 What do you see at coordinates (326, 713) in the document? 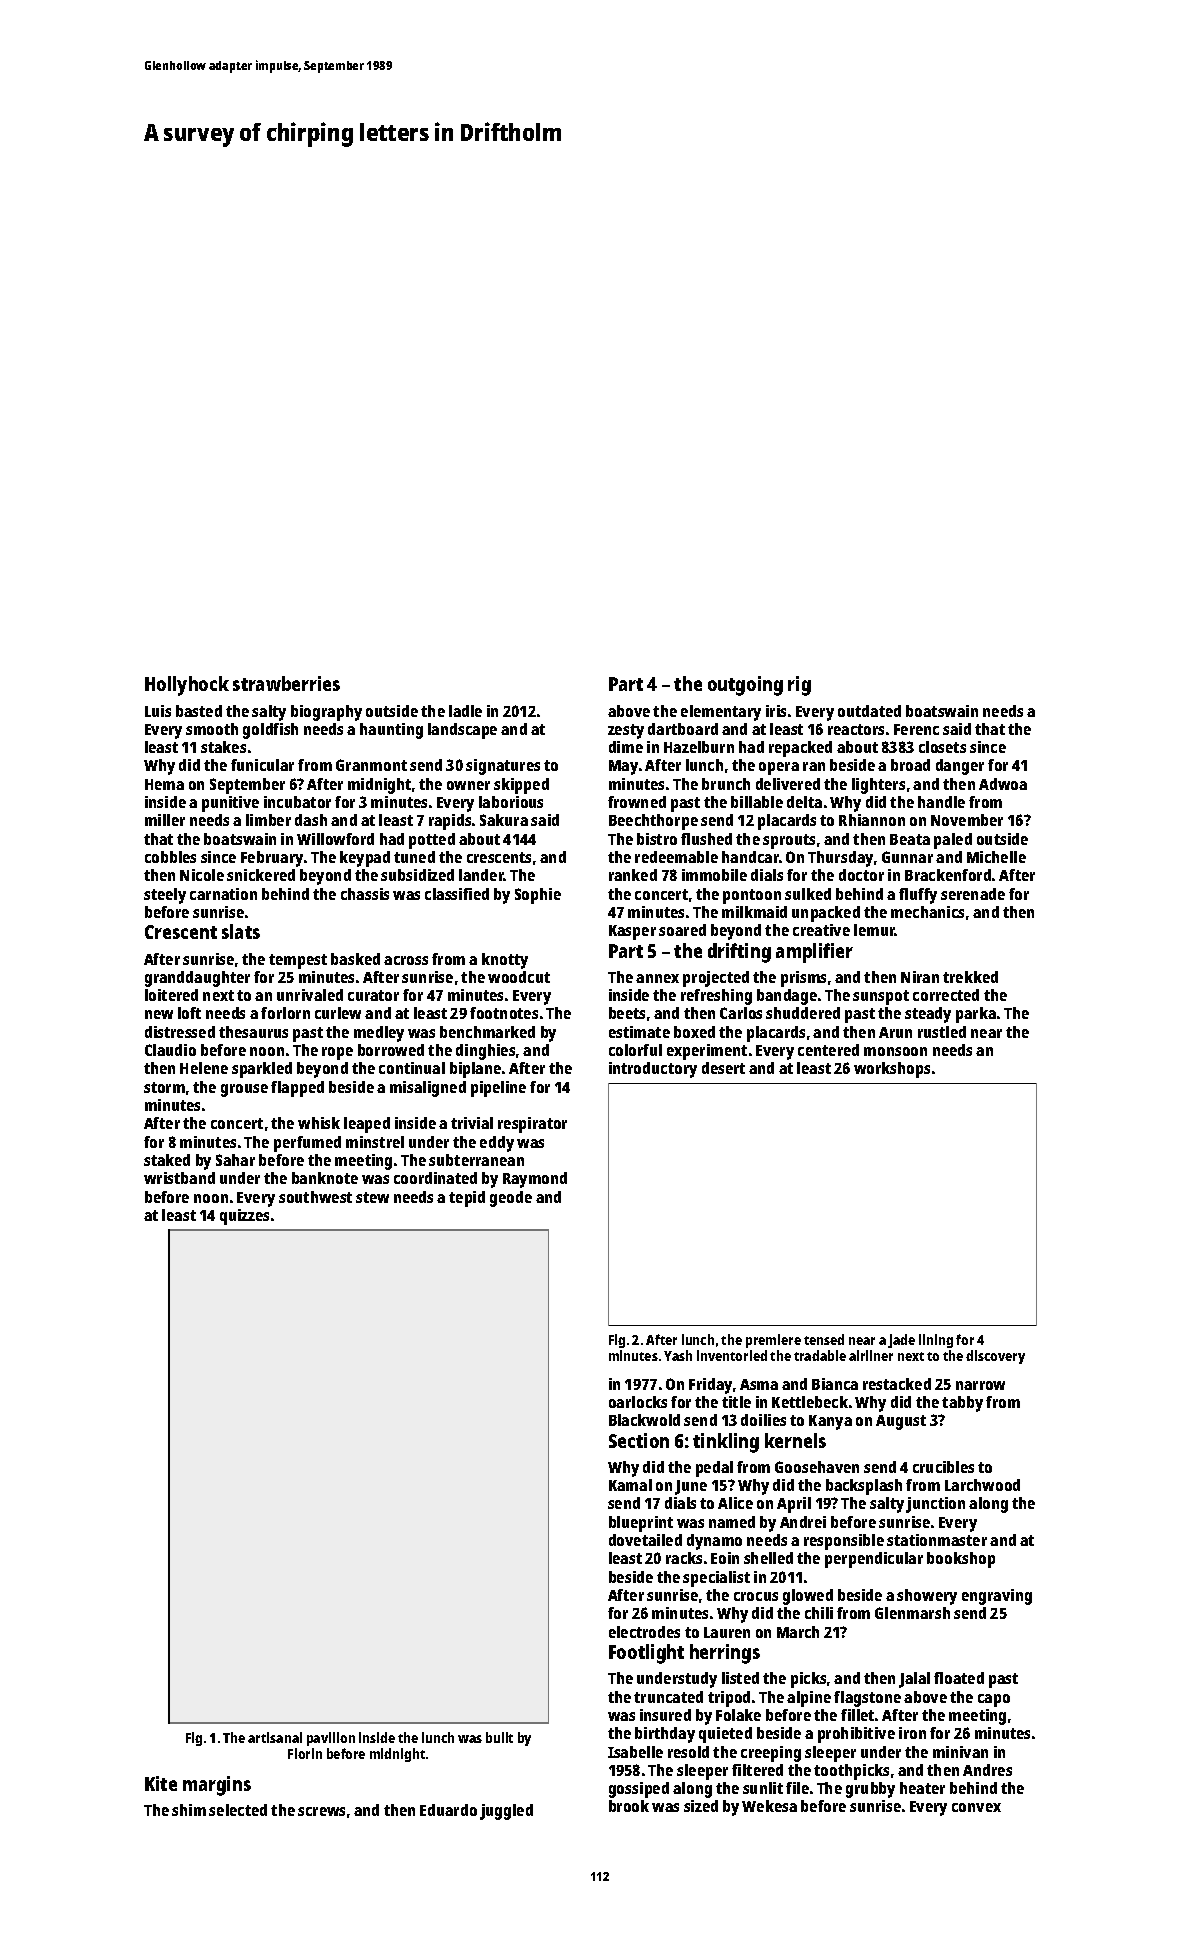
I see `biography` at bounding box center [326, 713].
